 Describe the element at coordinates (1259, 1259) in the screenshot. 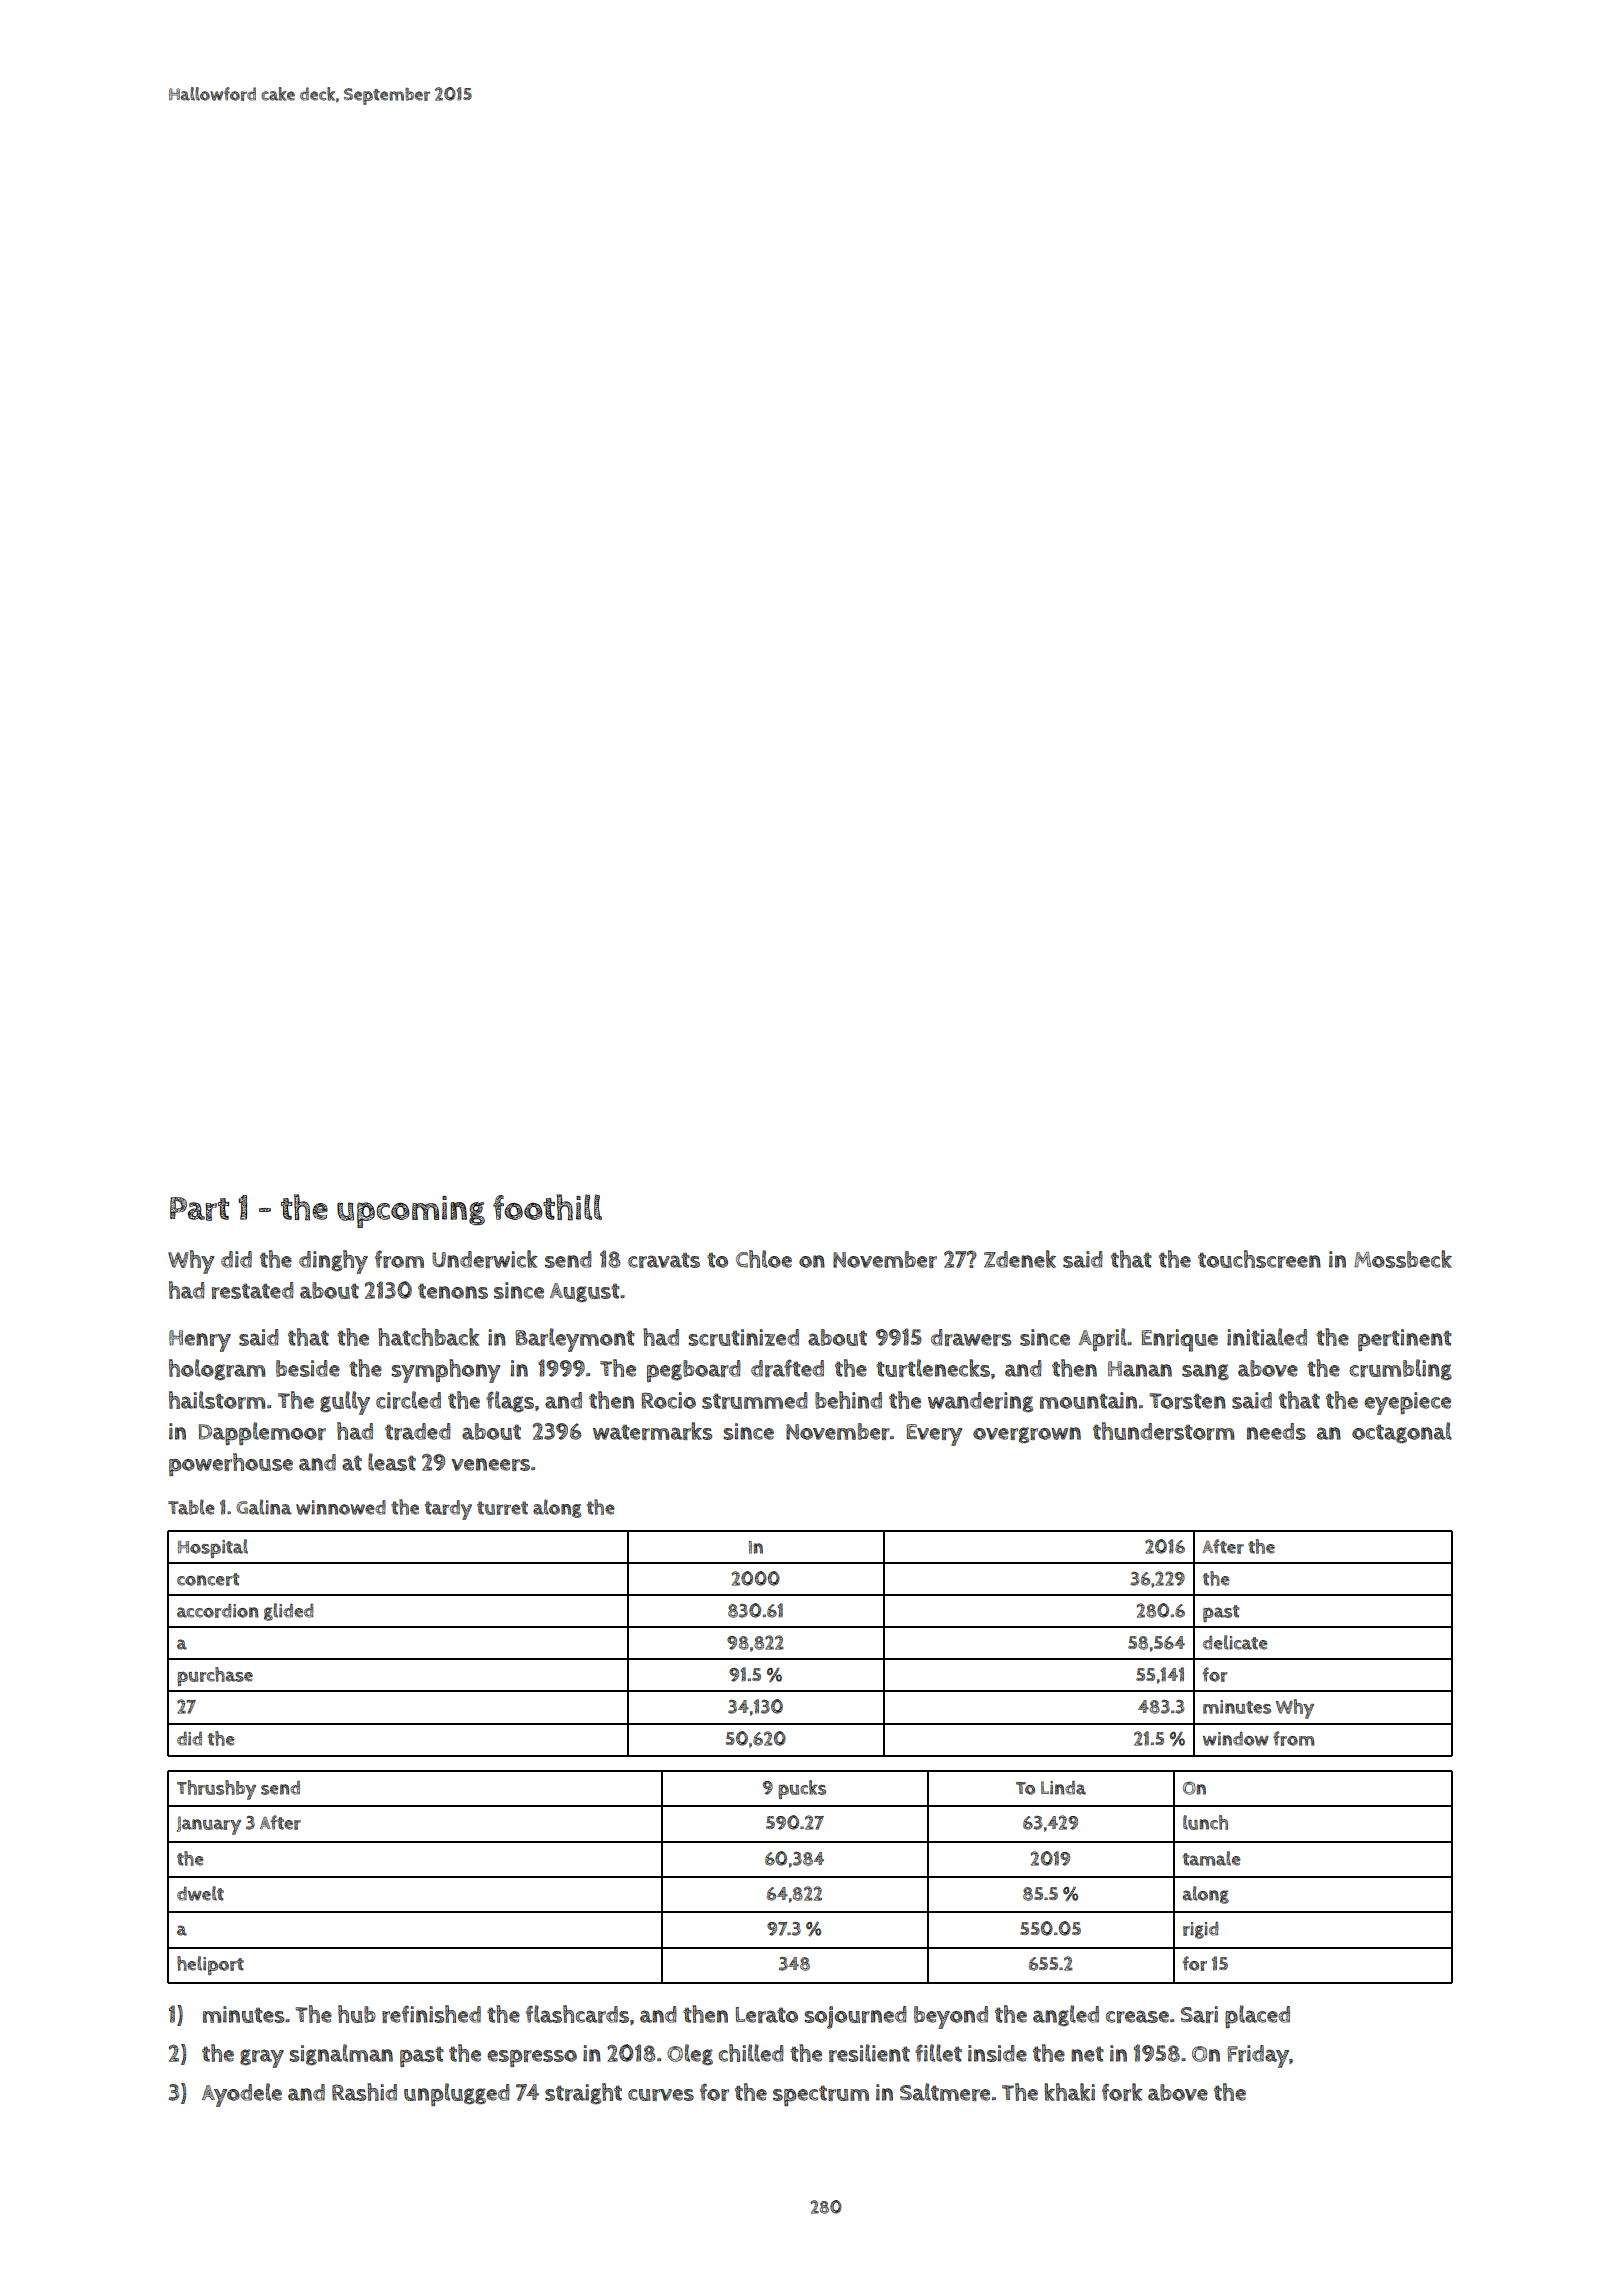

I see `touchscreen` at that location.
